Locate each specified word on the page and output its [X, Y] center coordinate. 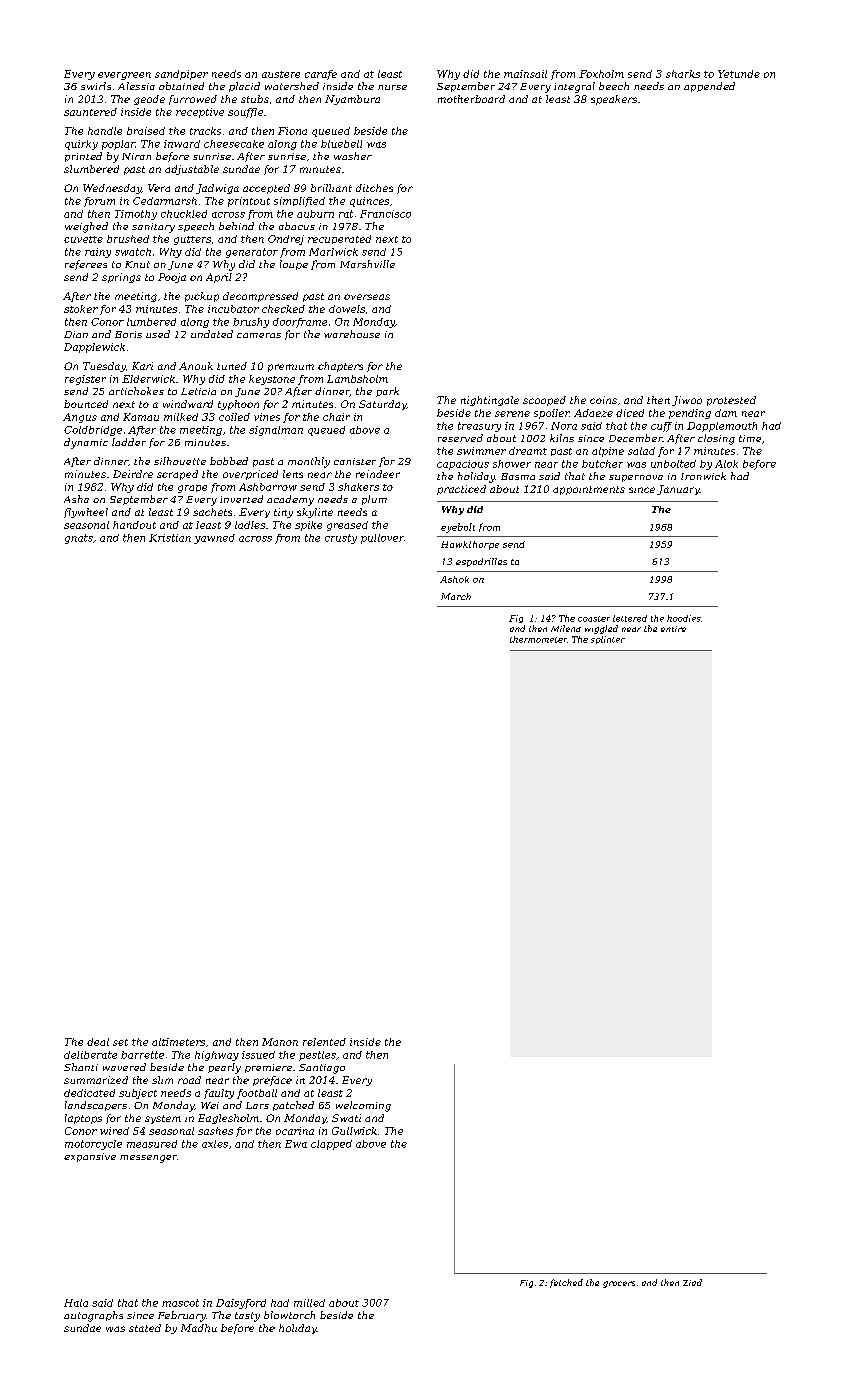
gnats [79, 539]
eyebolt [458, 528]
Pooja [172, 278]
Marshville [367, 264]
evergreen [124, 76]
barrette [142, 1055]
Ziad [692, 1282]
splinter [608, 640]
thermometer [538, 639]
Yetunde [739, 74]
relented [324, 1042]
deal [98, 1042]
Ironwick [703, 476]
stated [145, 1328]
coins [603, 400]
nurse [392, 87]
